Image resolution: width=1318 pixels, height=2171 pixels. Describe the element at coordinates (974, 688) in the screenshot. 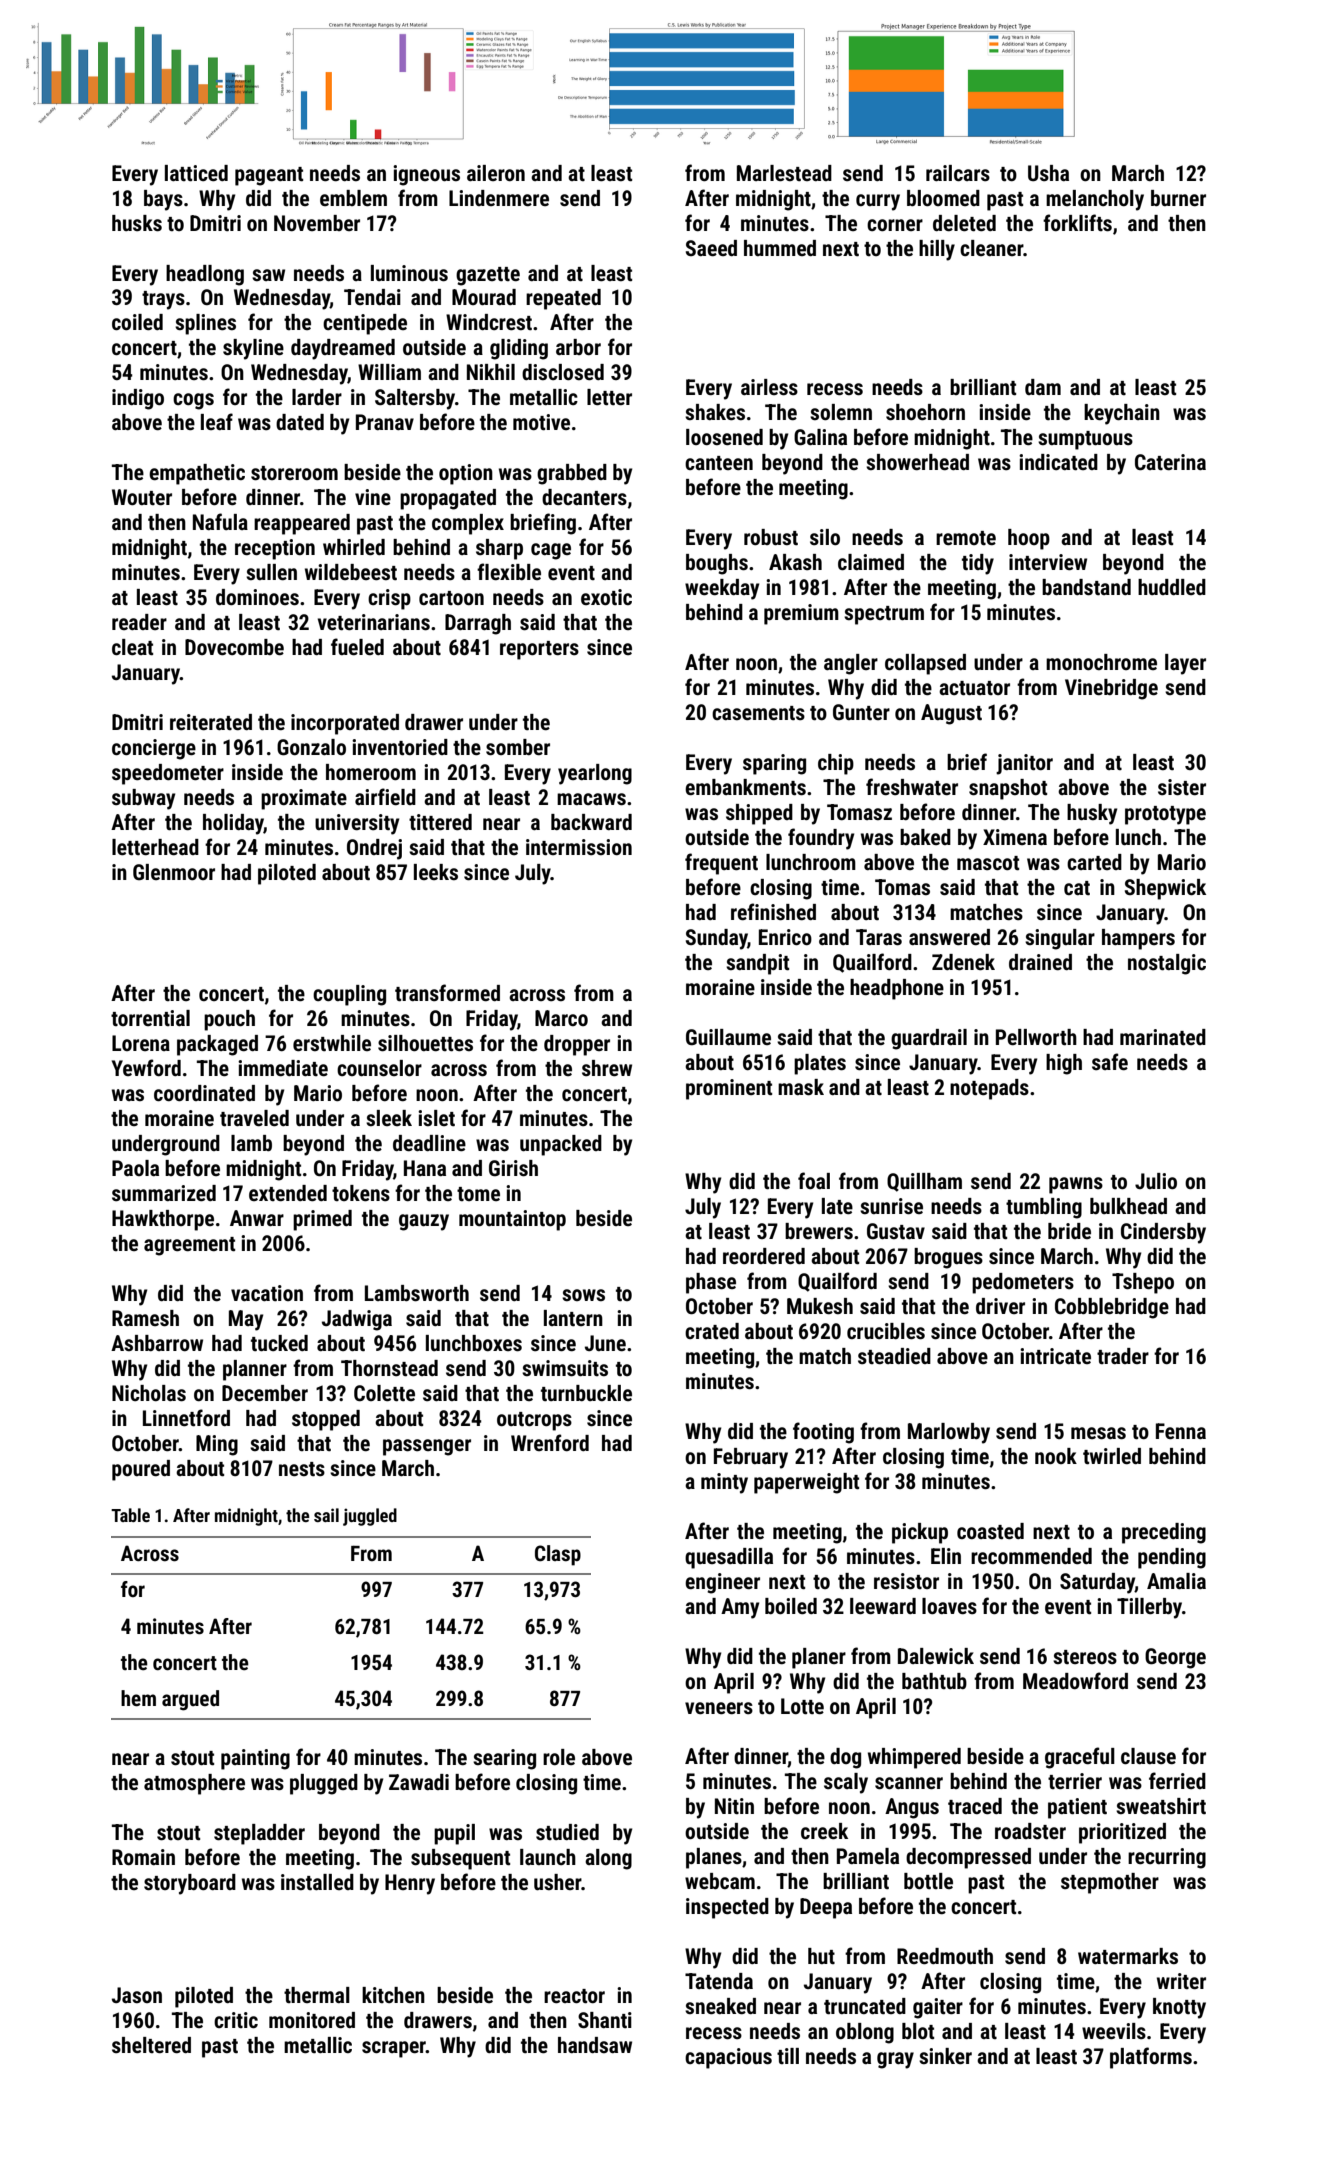

I see `actuator` at that location.
